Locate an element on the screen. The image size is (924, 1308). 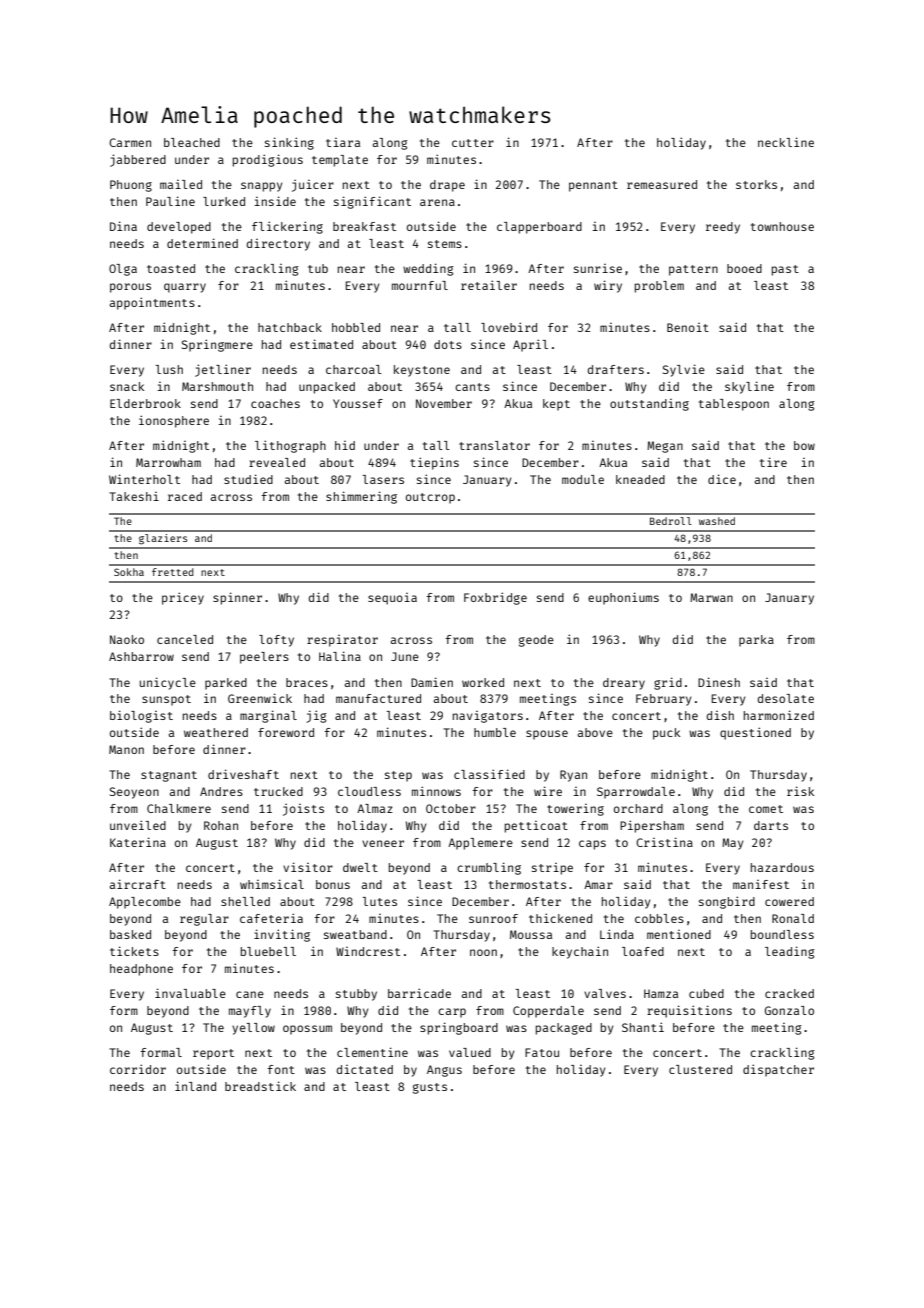
neckline is located at coordinates (786, 142).
